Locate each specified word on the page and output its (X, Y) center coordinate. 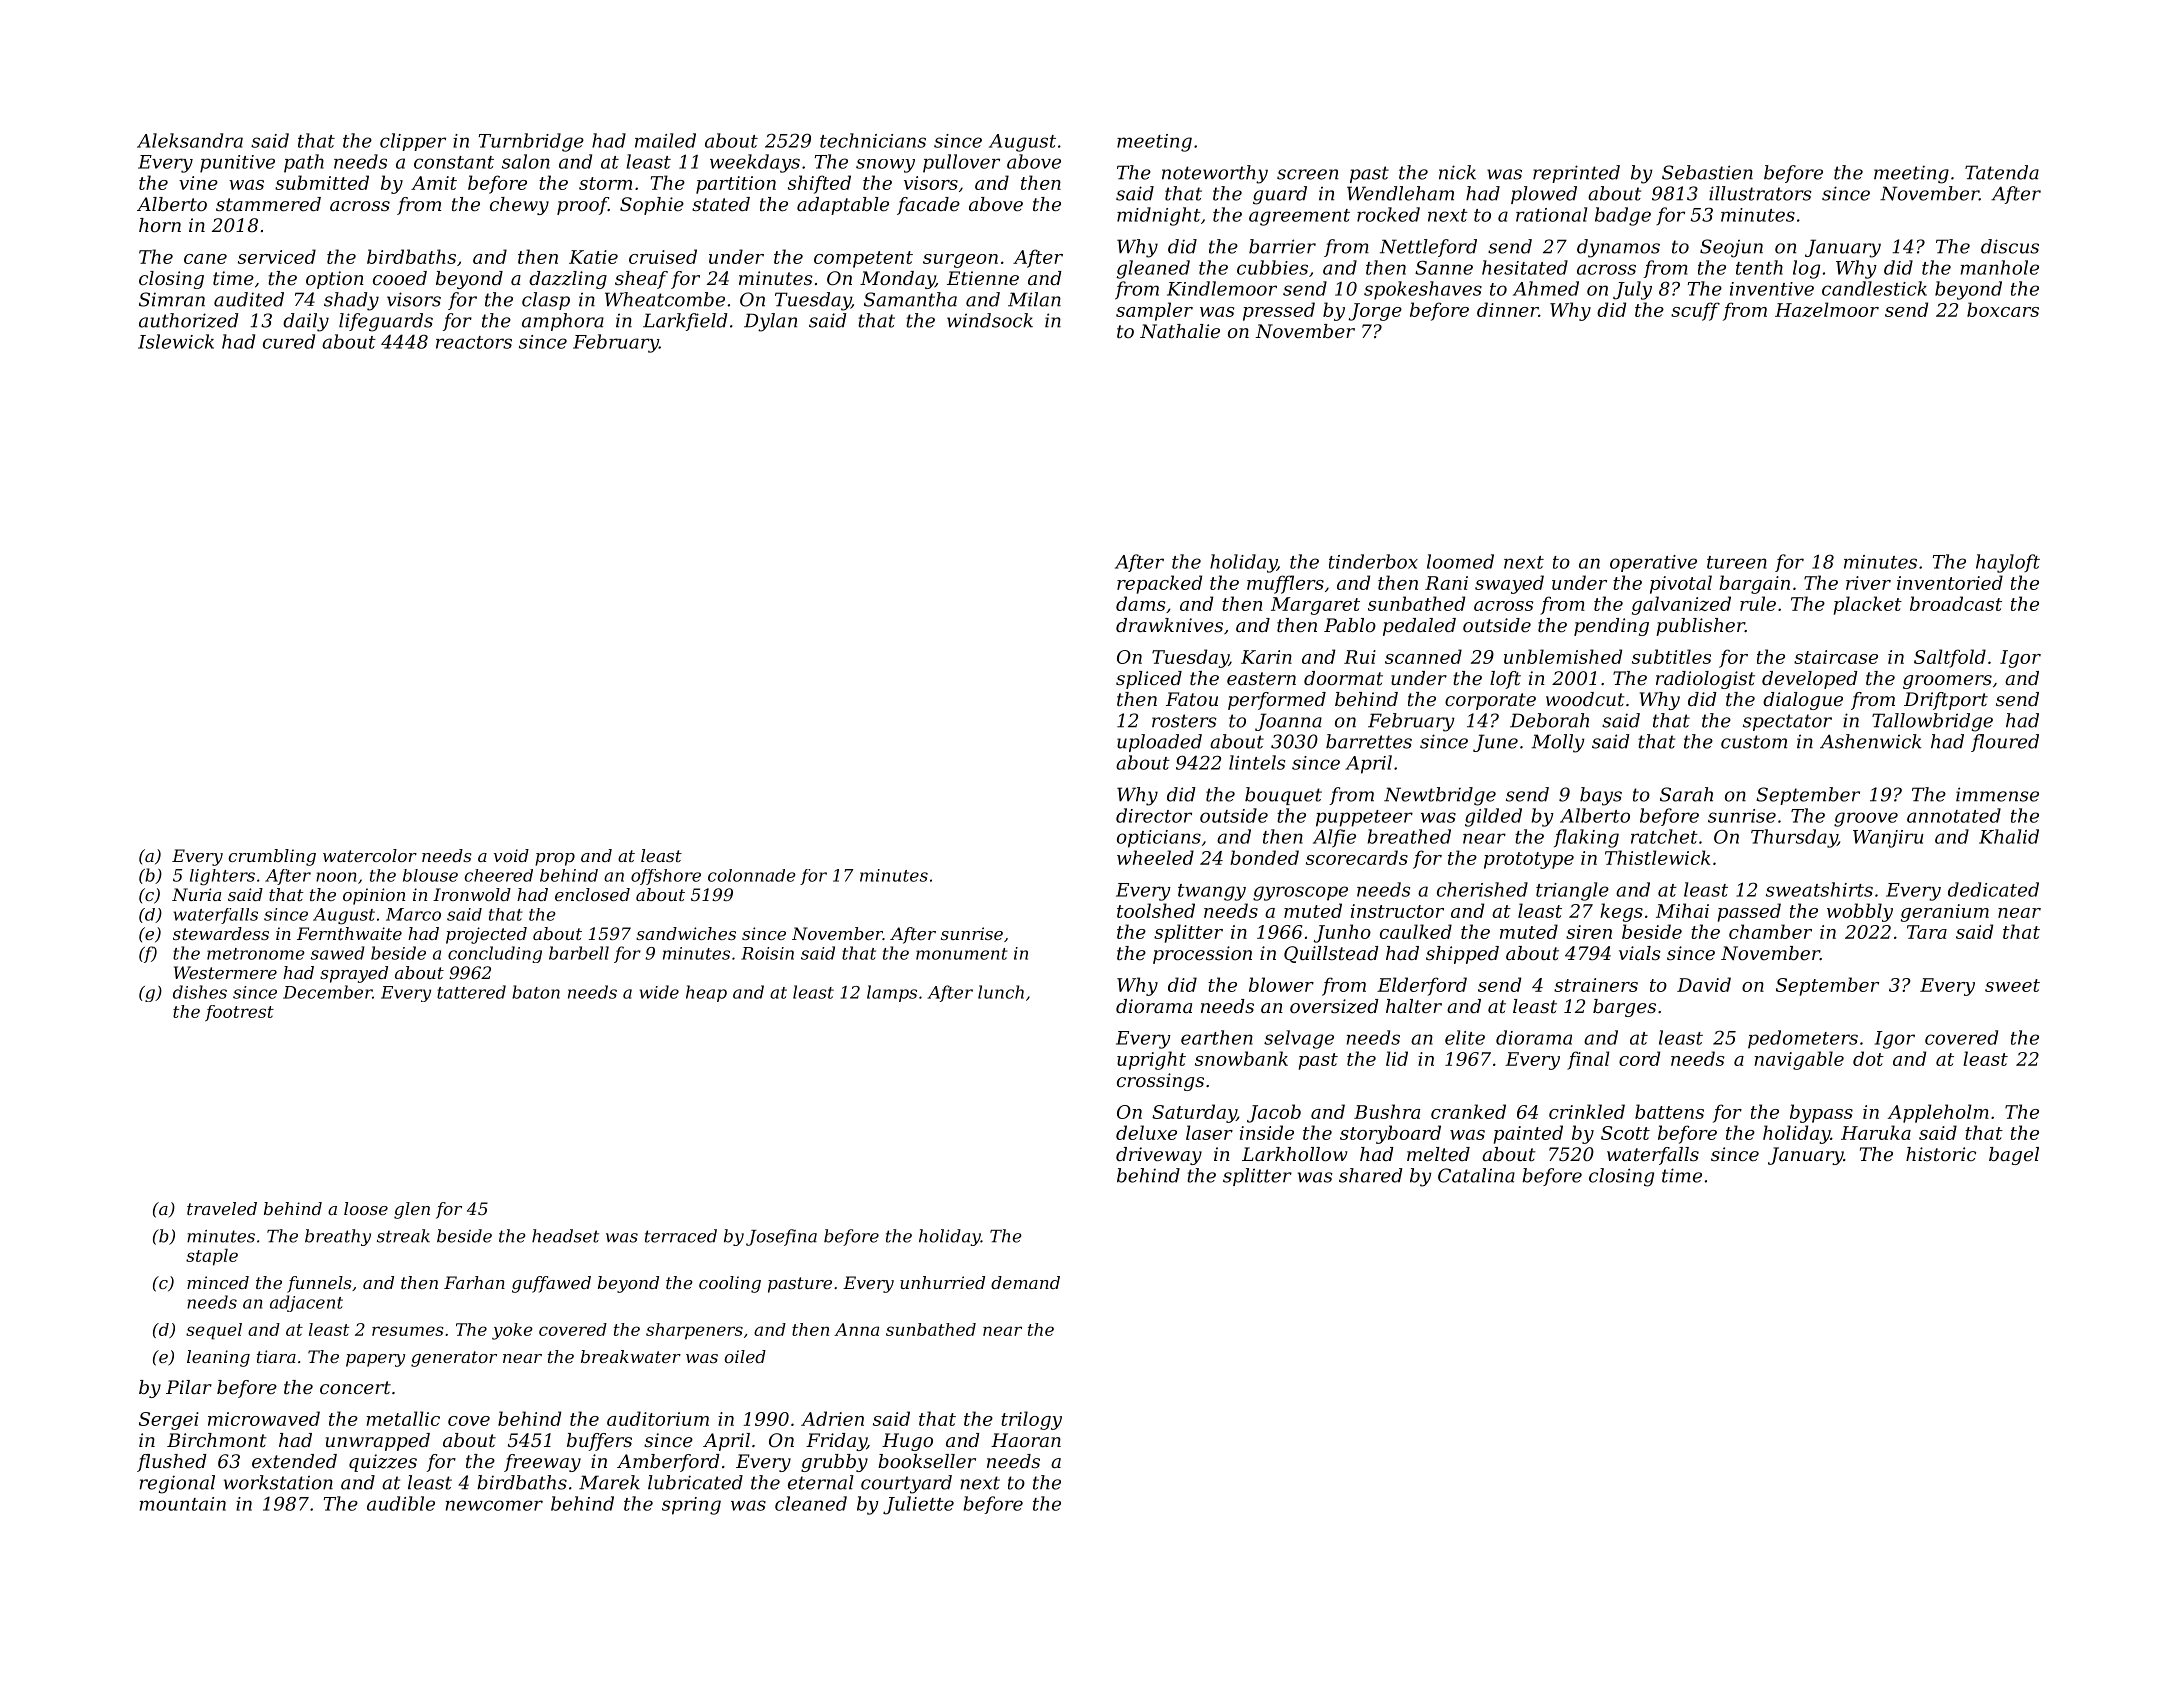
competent (863, 259)
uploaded (1159, 743)
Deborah (1549, 720)
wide (659, 992)
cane (205, 259)
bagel (2014, 1156)
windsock (990, 320)
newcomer (494, 1505)
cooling (730, 1284)
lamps (892, 993)
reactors (474, 342)
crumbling (272, 857)
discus (2010, 246)
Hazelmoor (1827, 309)
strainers (1596, 985)
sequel (214, 1331)
